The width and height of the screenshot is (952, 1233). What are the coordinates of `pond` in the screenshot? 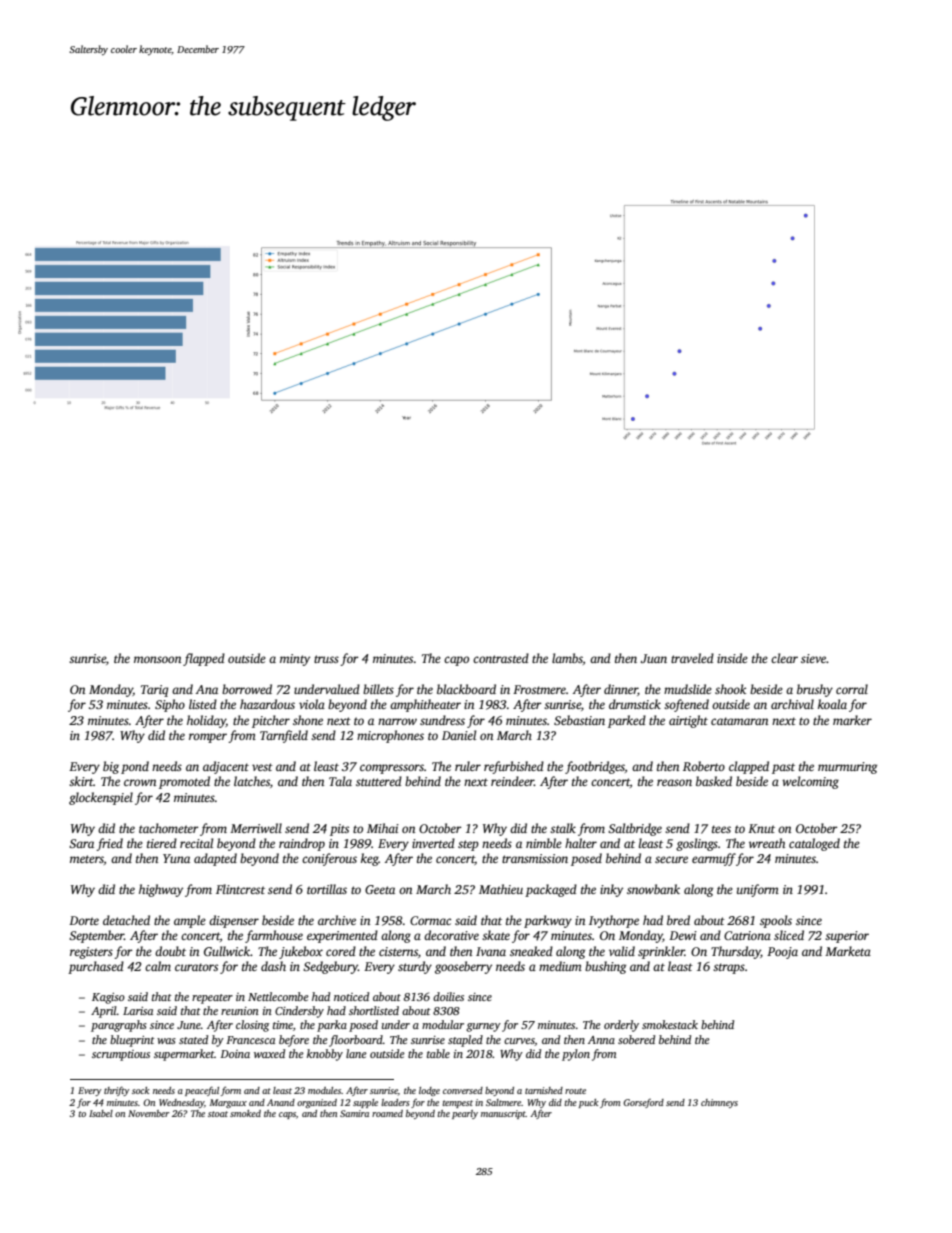 It's located at (135, 767).
